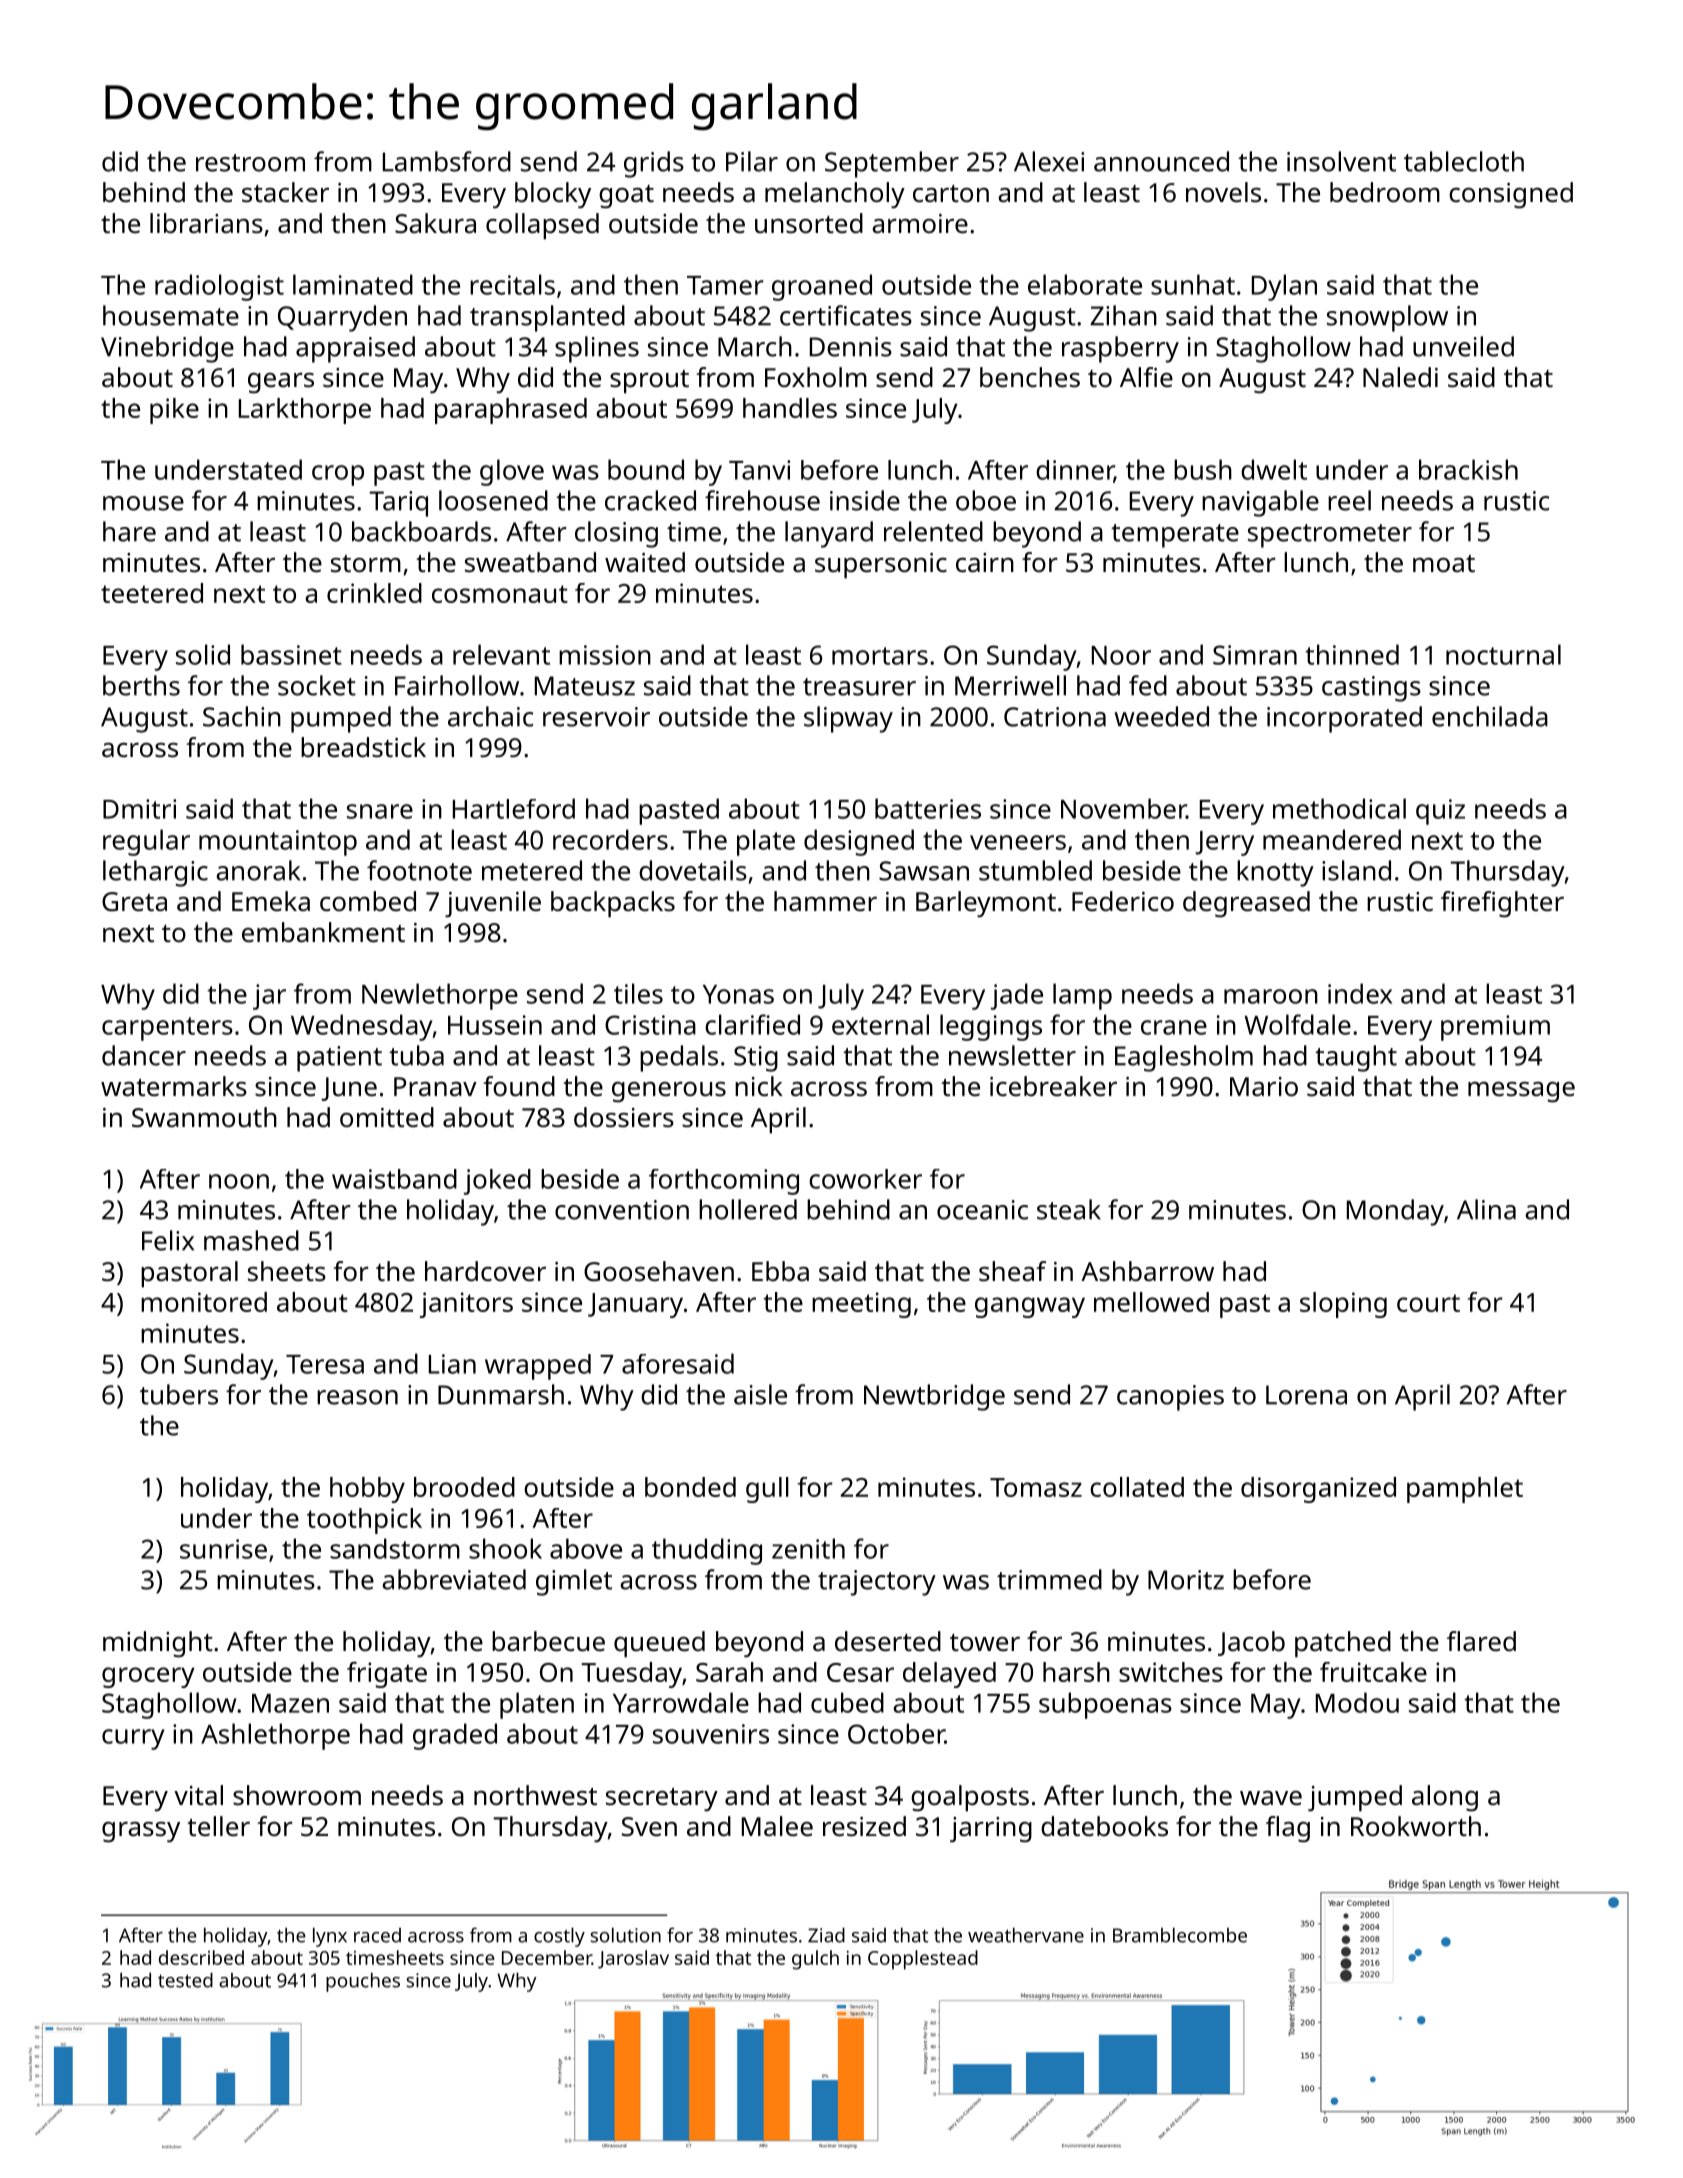 This screenshot has width=1683, height=2178. What do you see at coordinates (859, 842) in the screenshot?
I see `designed` at bounding box center [859, 842].
